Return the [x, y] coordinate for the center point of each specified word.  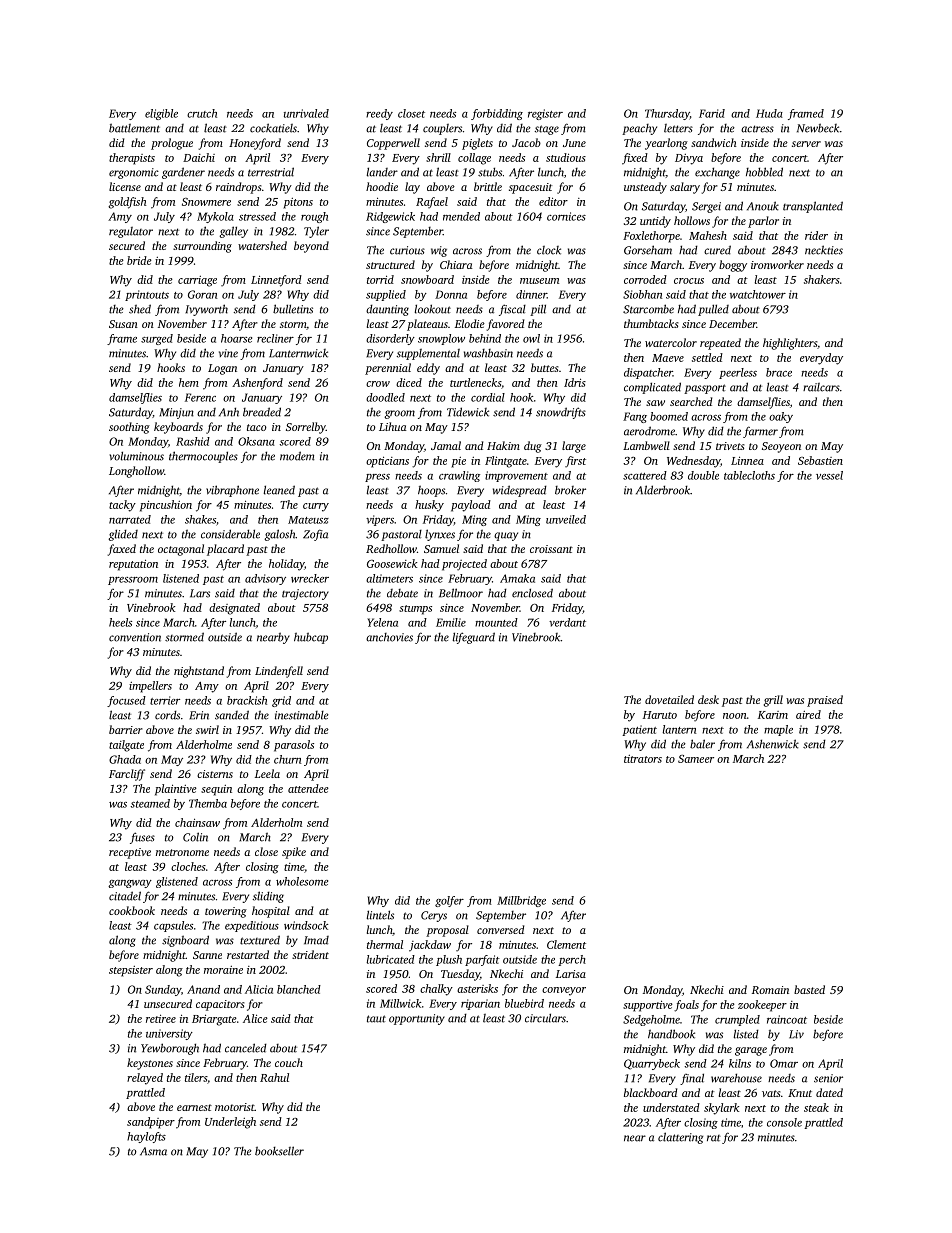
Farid [712, 113]
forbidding [497, 114]
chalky [436, 990]
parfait [482, 960]
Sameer [696, 759]
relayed [145, 1079]
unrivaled [306, 113]
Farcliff [127, 775]
